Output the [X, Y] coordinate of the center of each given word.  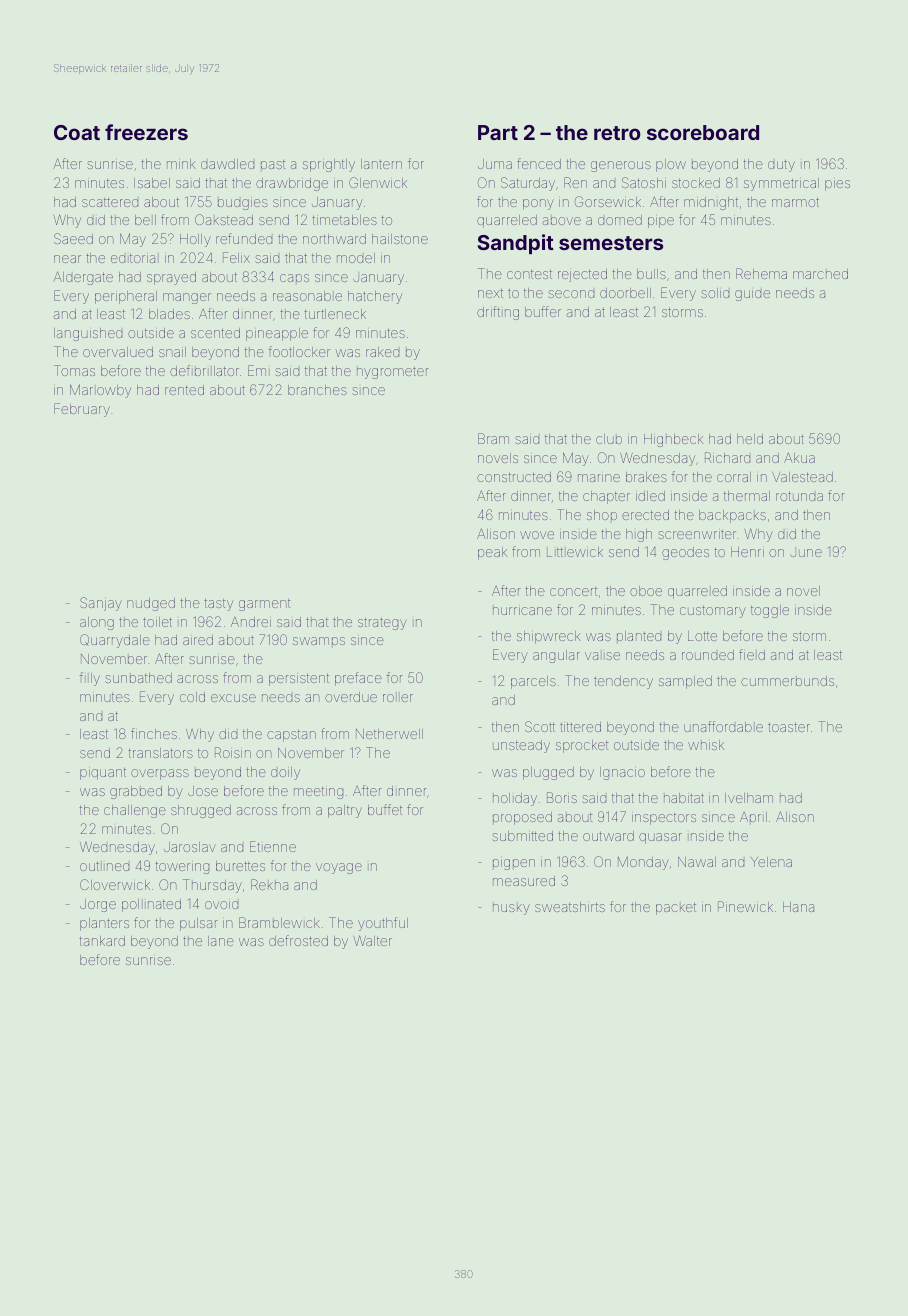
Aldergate [83, 278]
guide [752, 295]
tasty [219, 605]
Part [498, 132]
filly [90, 679]
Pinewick [745, 906]
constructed [514, 477]
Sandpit [515, 244]
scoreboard [703, 132]
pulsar [199, 924]
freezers [146, 132]
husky [511, 909]
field [752, 654]
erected [645, 515]
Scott [540, 726]
